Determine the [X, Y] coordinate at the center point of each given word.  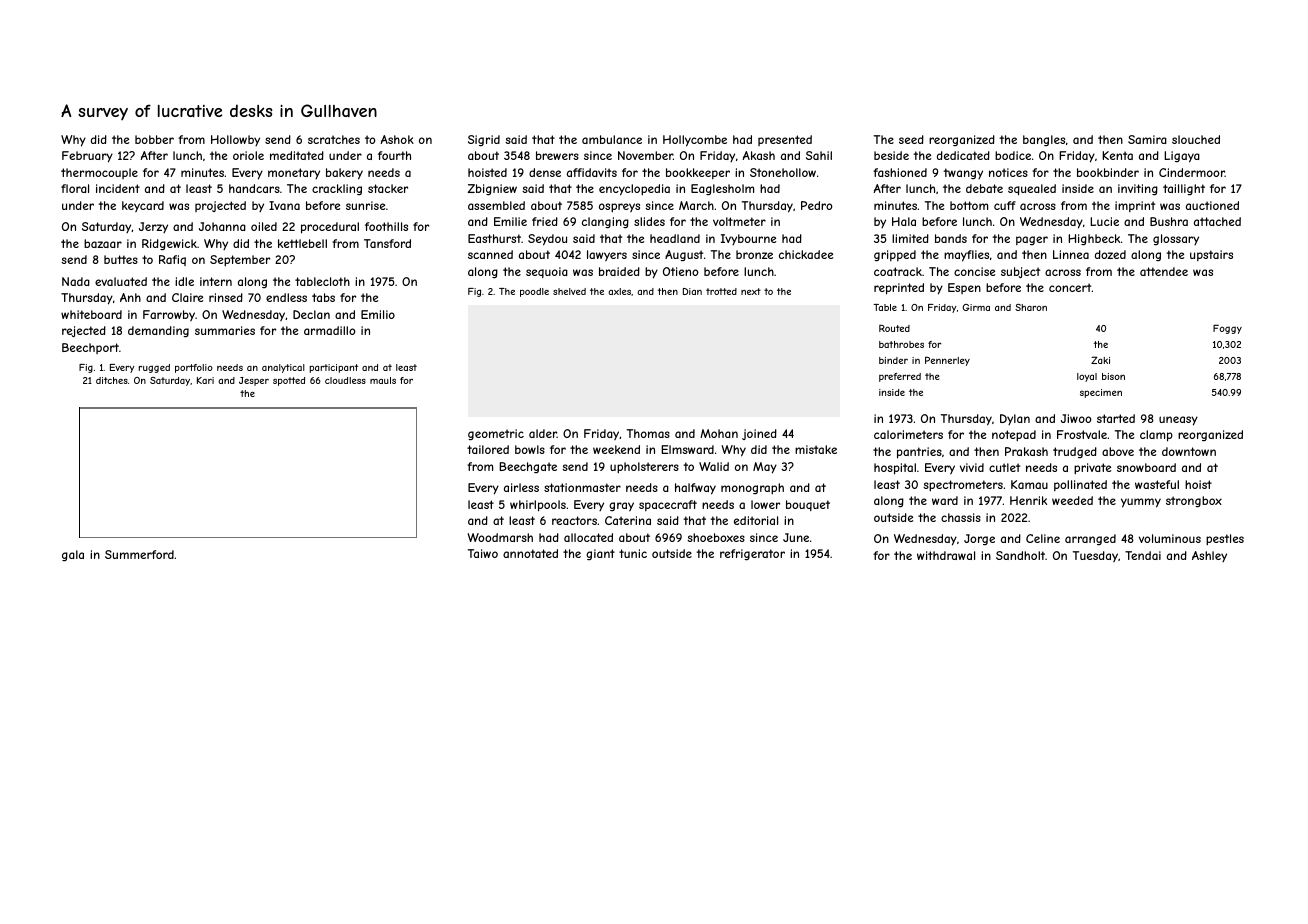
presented [785, 140]
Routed [894, 328]
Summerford [139, 554]
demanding [158, 332]
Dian [692, 291]
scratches [334, 139]
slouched [1196, 139]
